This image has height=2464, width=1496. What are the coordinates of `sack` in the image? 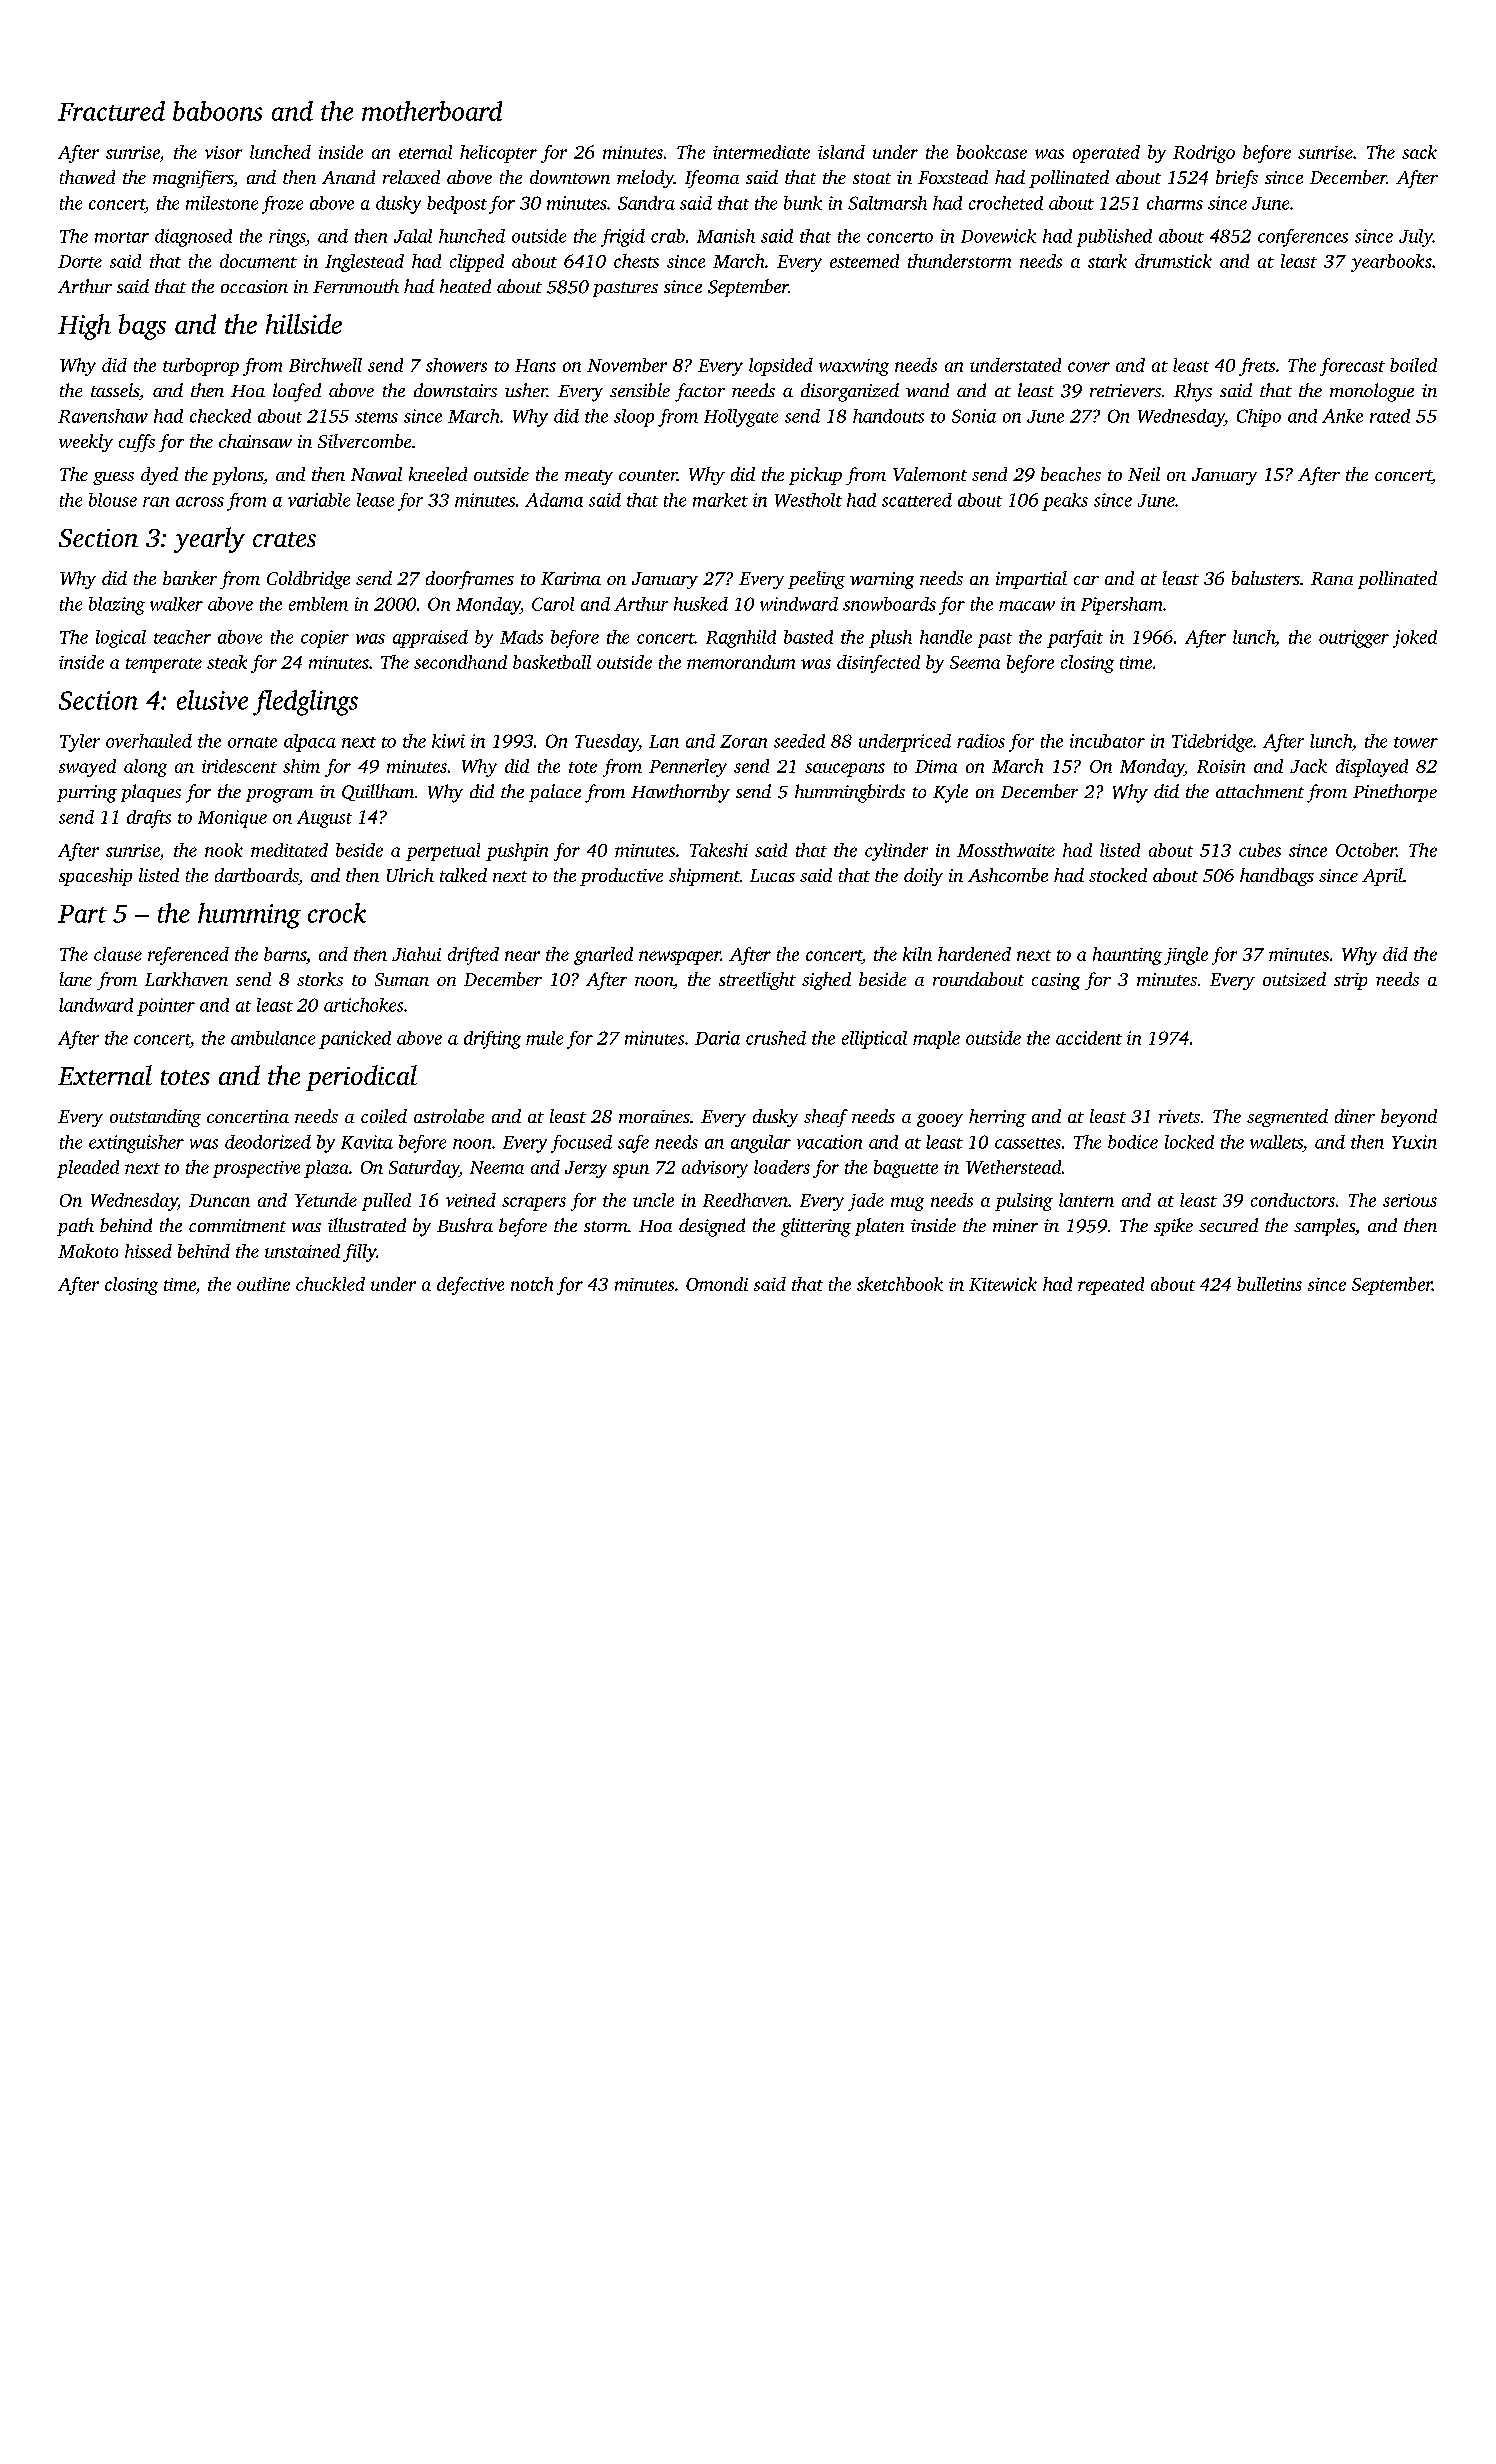 It's located at (1419, 152).
